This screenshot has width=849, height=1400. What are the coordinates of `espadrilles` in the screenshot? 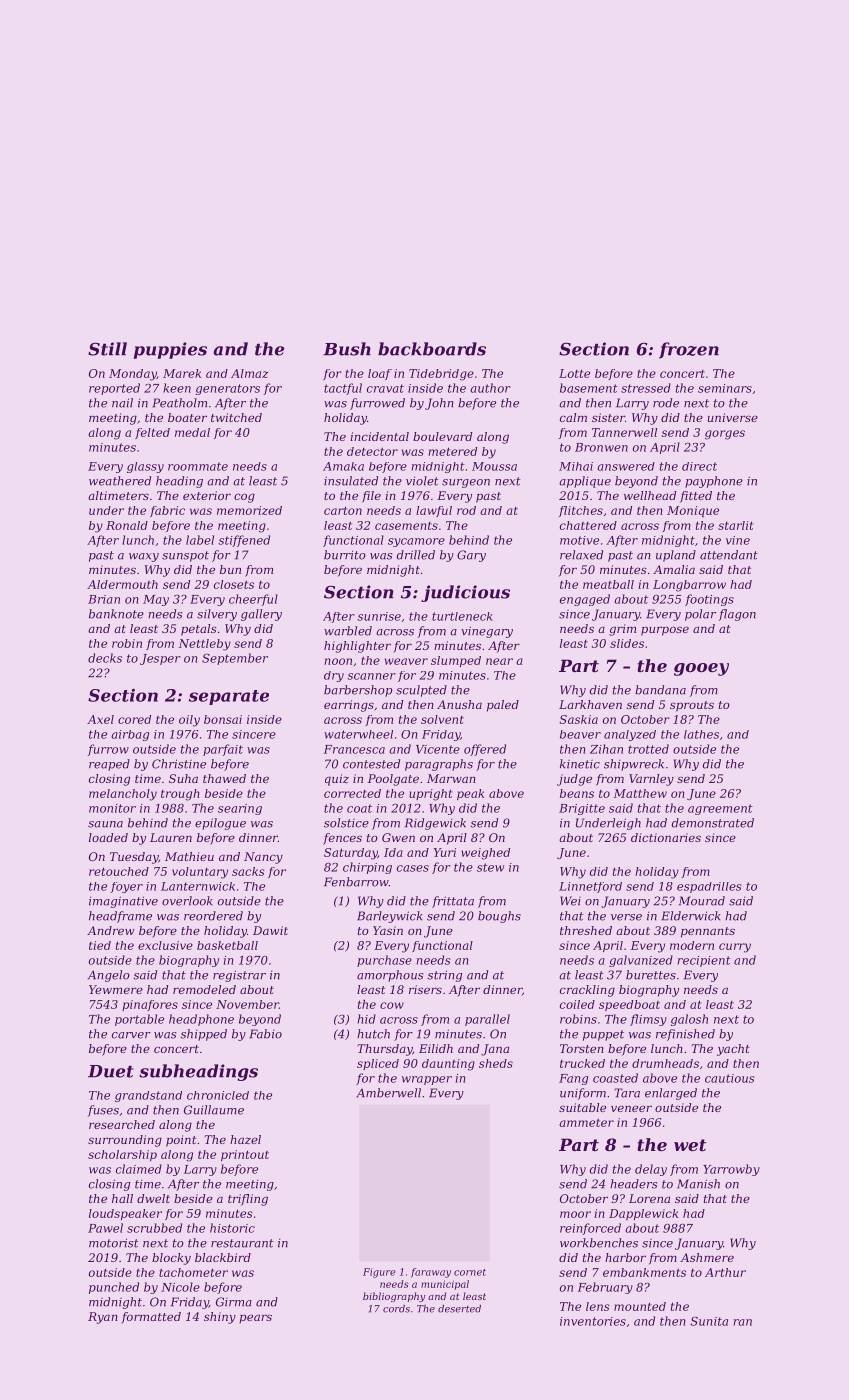 It's located at (709, 887).
